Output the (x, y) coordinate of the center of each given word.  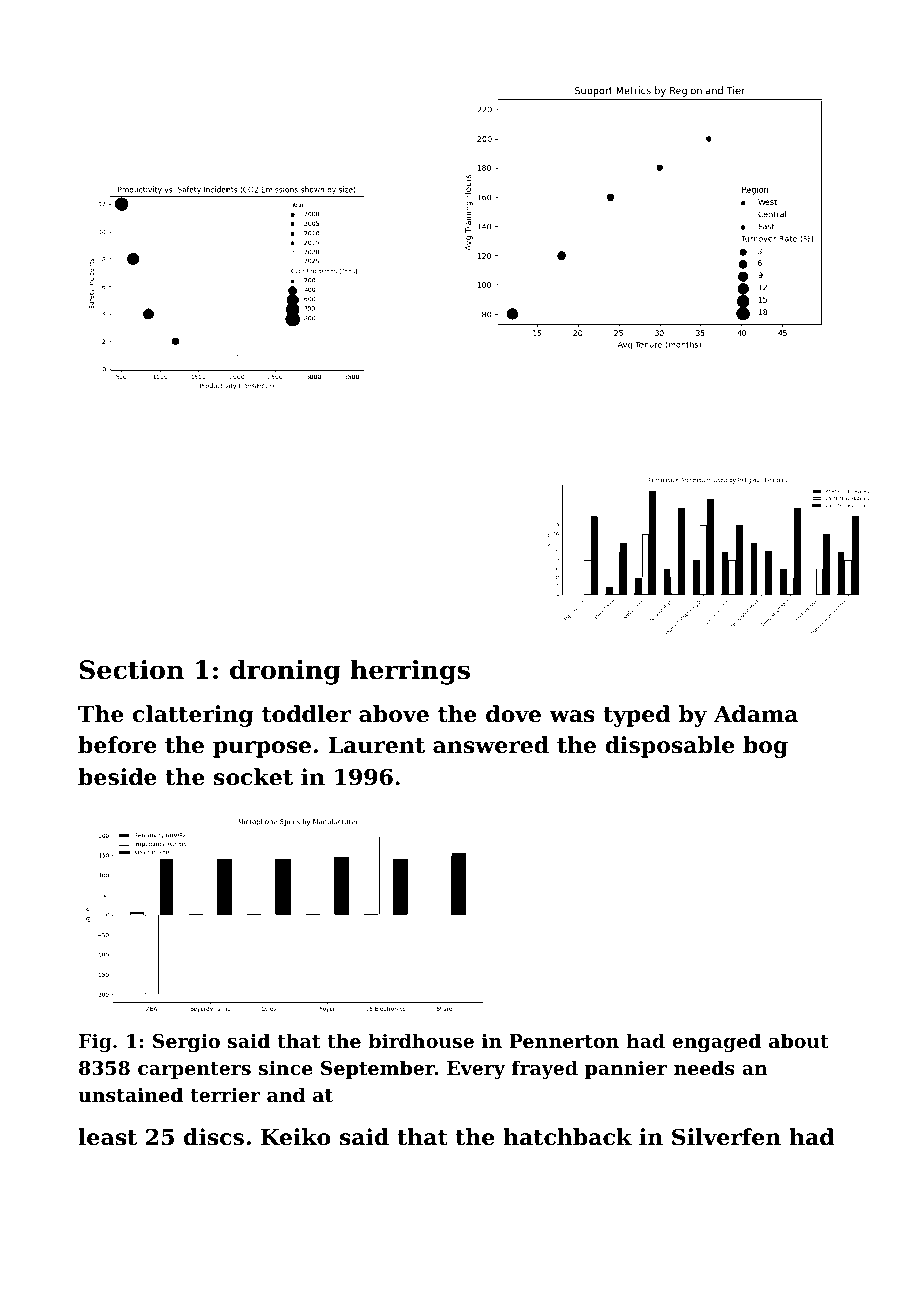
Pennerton (564, 1041)
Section (131, 670)
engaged (716, 1042)
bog (765, 747)
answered (491, 745)
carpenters (194, 1070)
